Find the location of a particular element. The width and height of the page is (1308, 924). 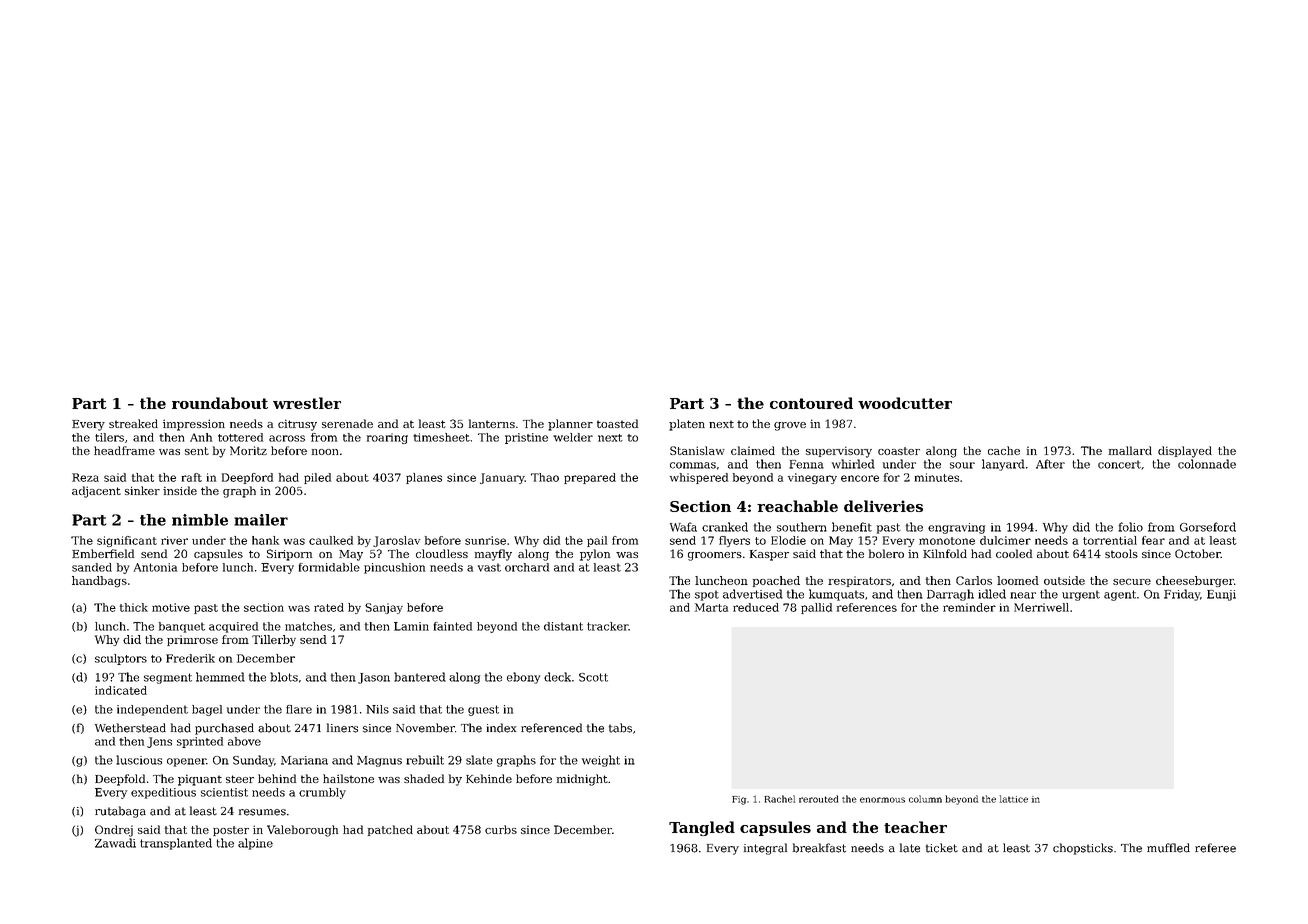

matches is located at coordinates (308, 626).
